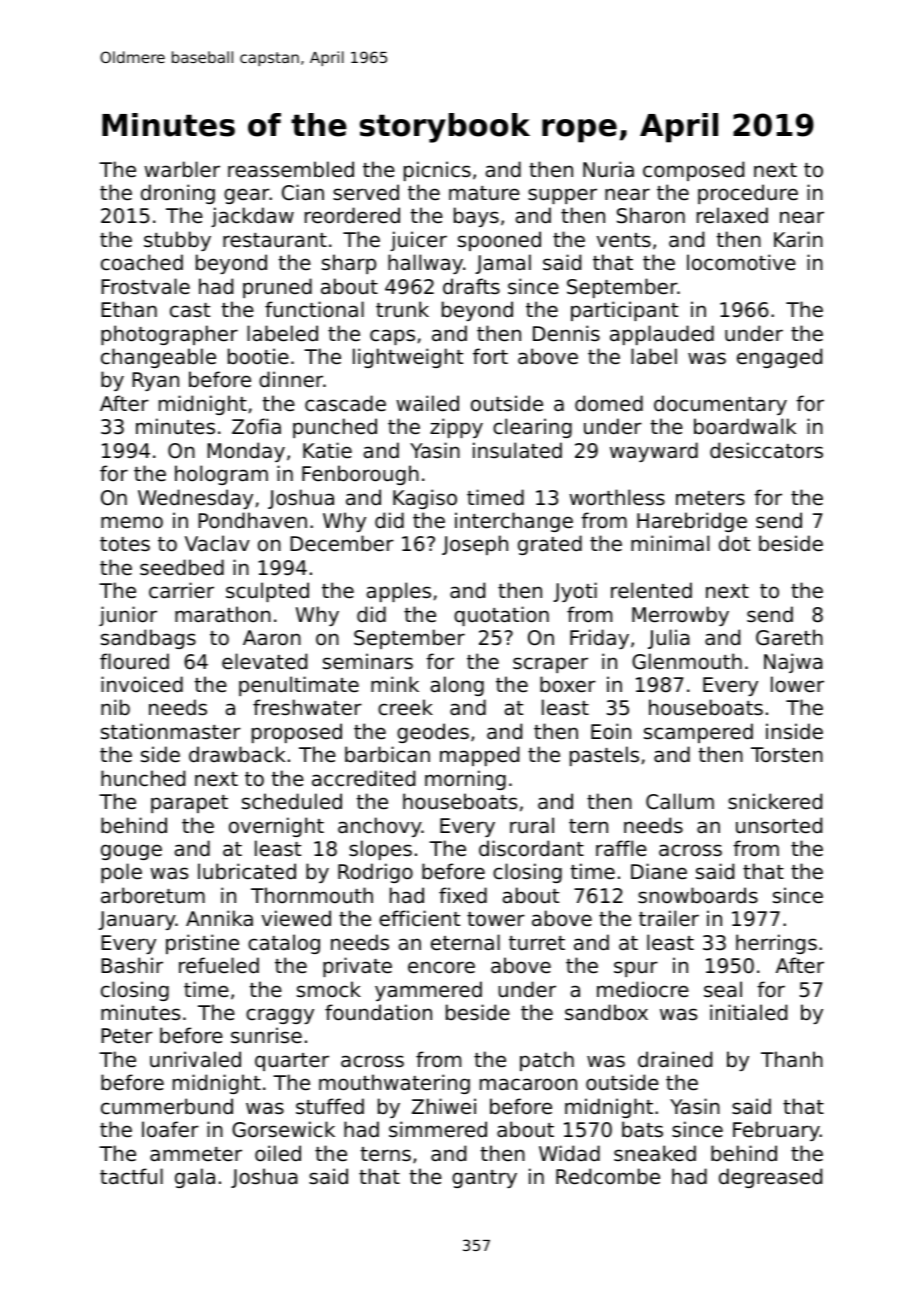  What do you see at coordinates (687, 661) in the screenshot?
I see `Glenmouth` at bounding box center [687, 661].
